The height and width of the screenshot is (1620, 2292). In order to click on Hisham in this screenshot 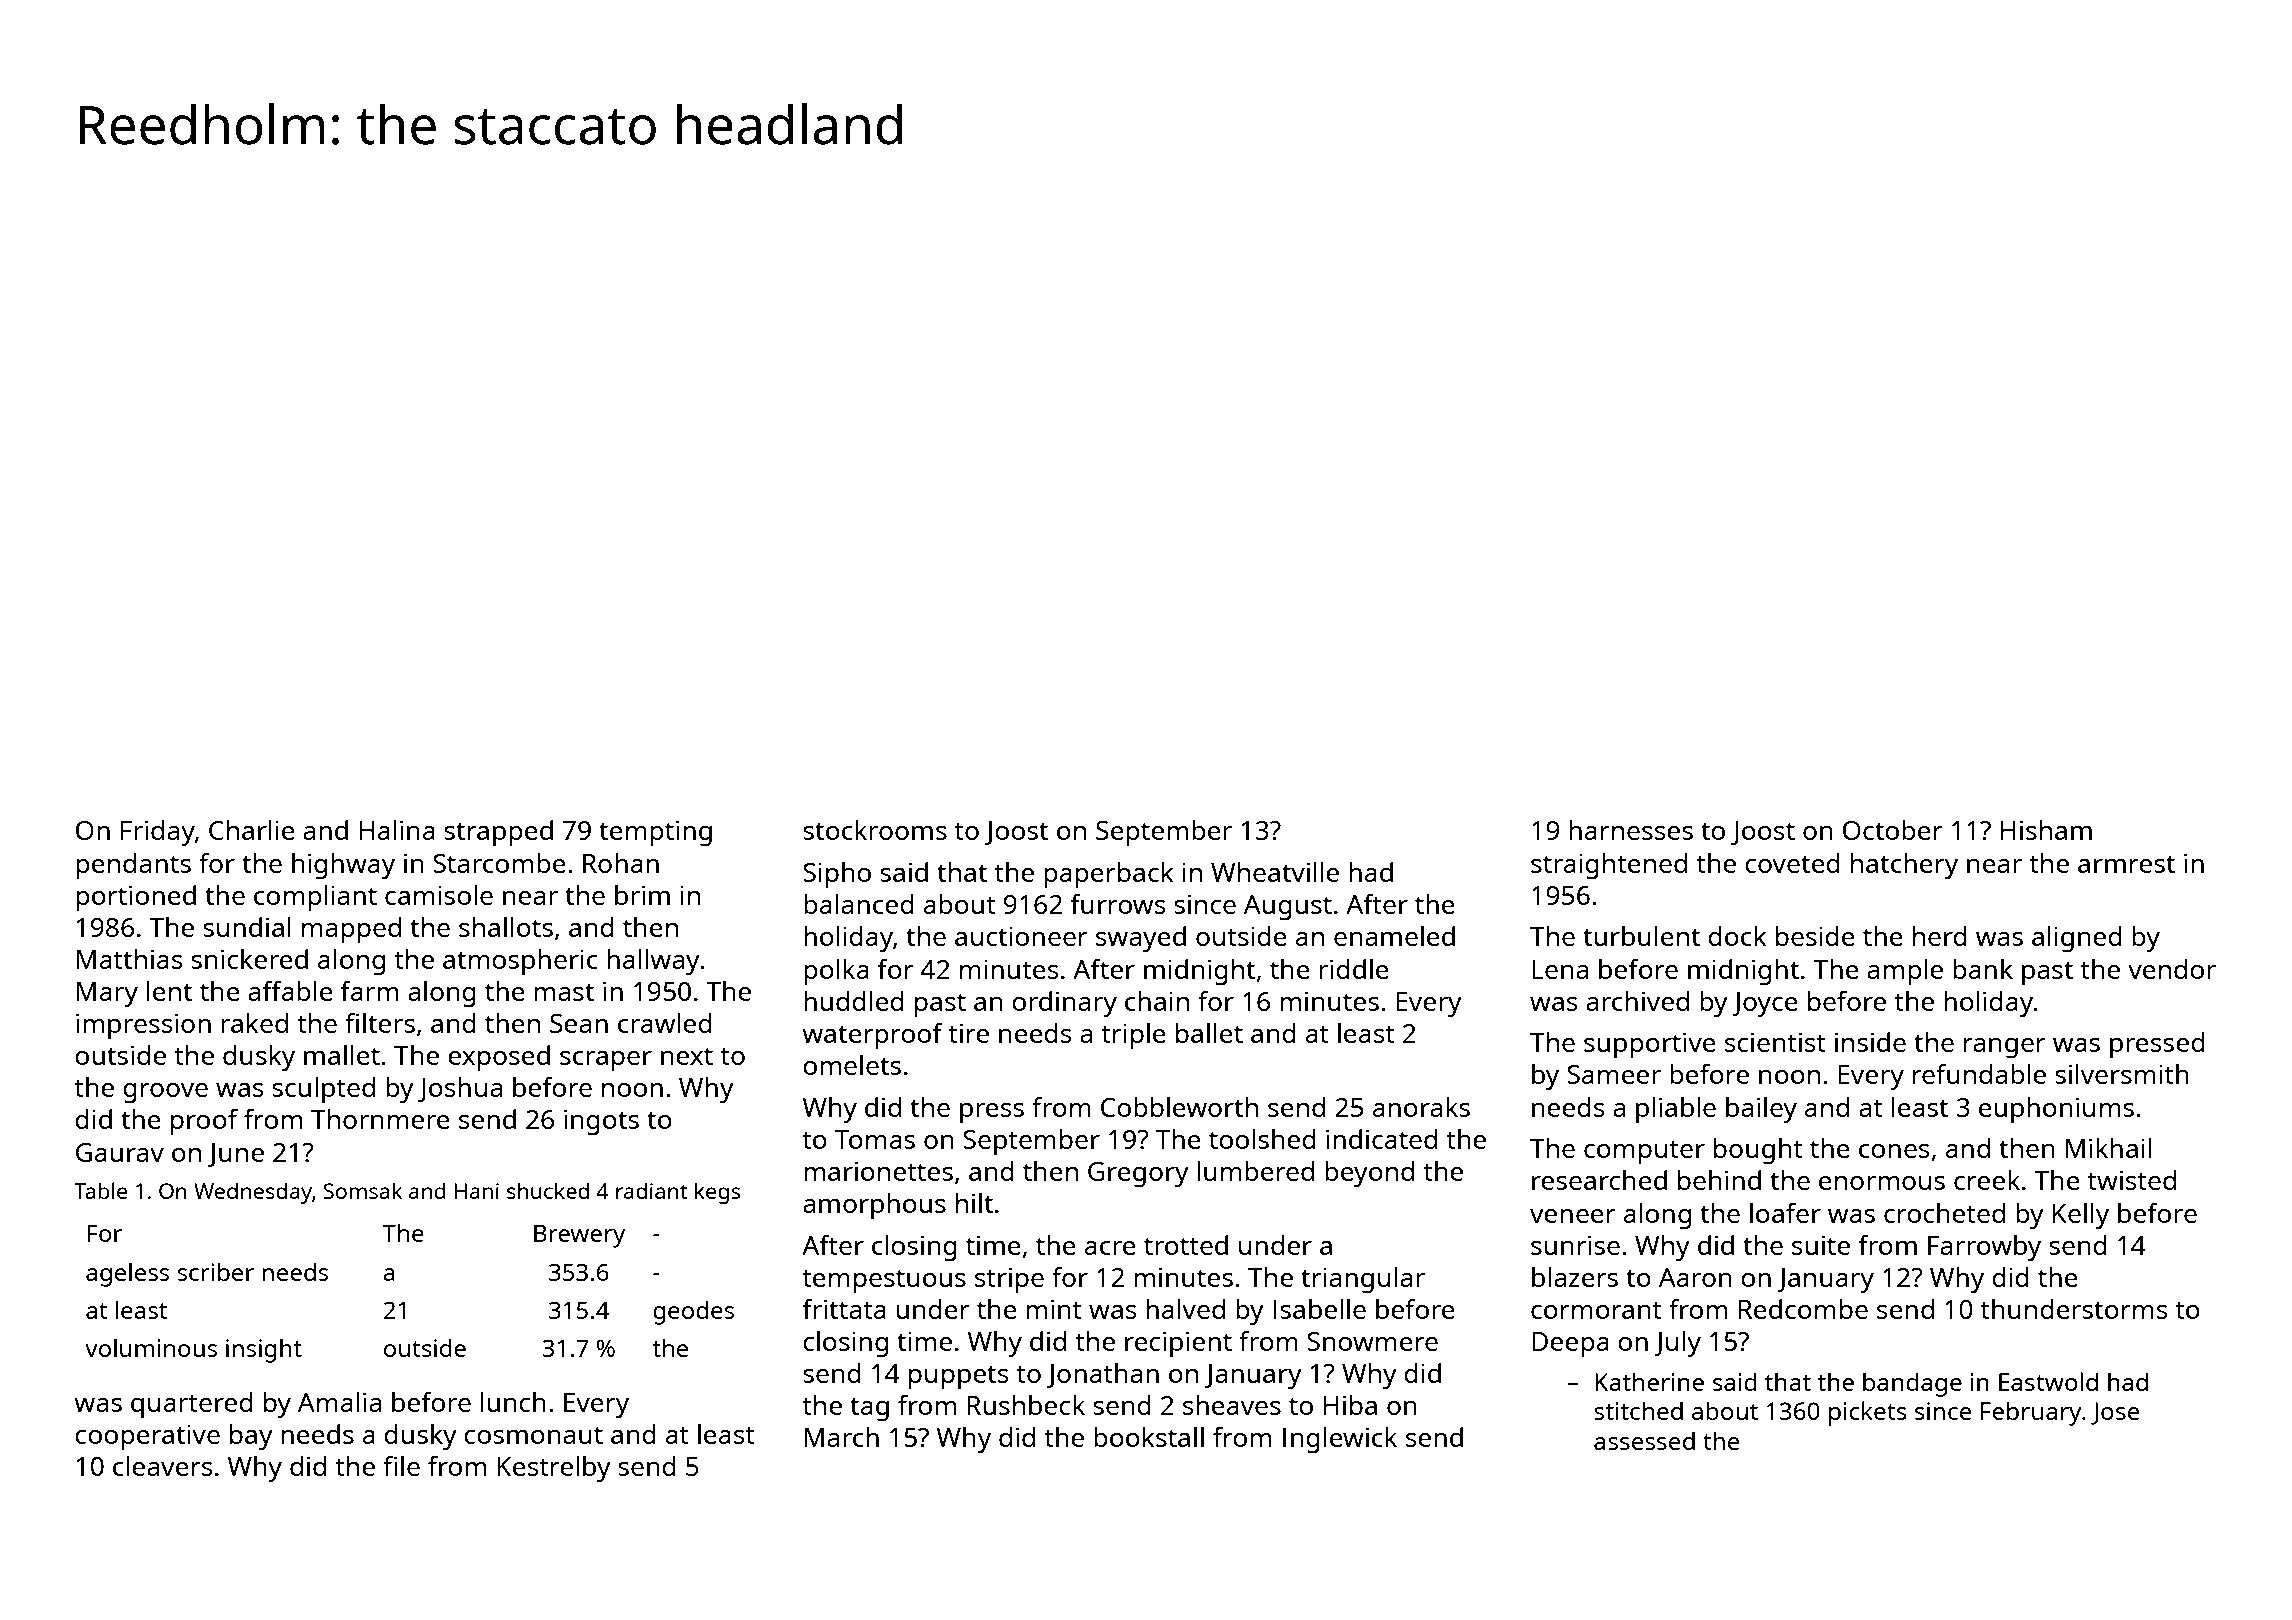, I will do `click(2046, 830)`.
